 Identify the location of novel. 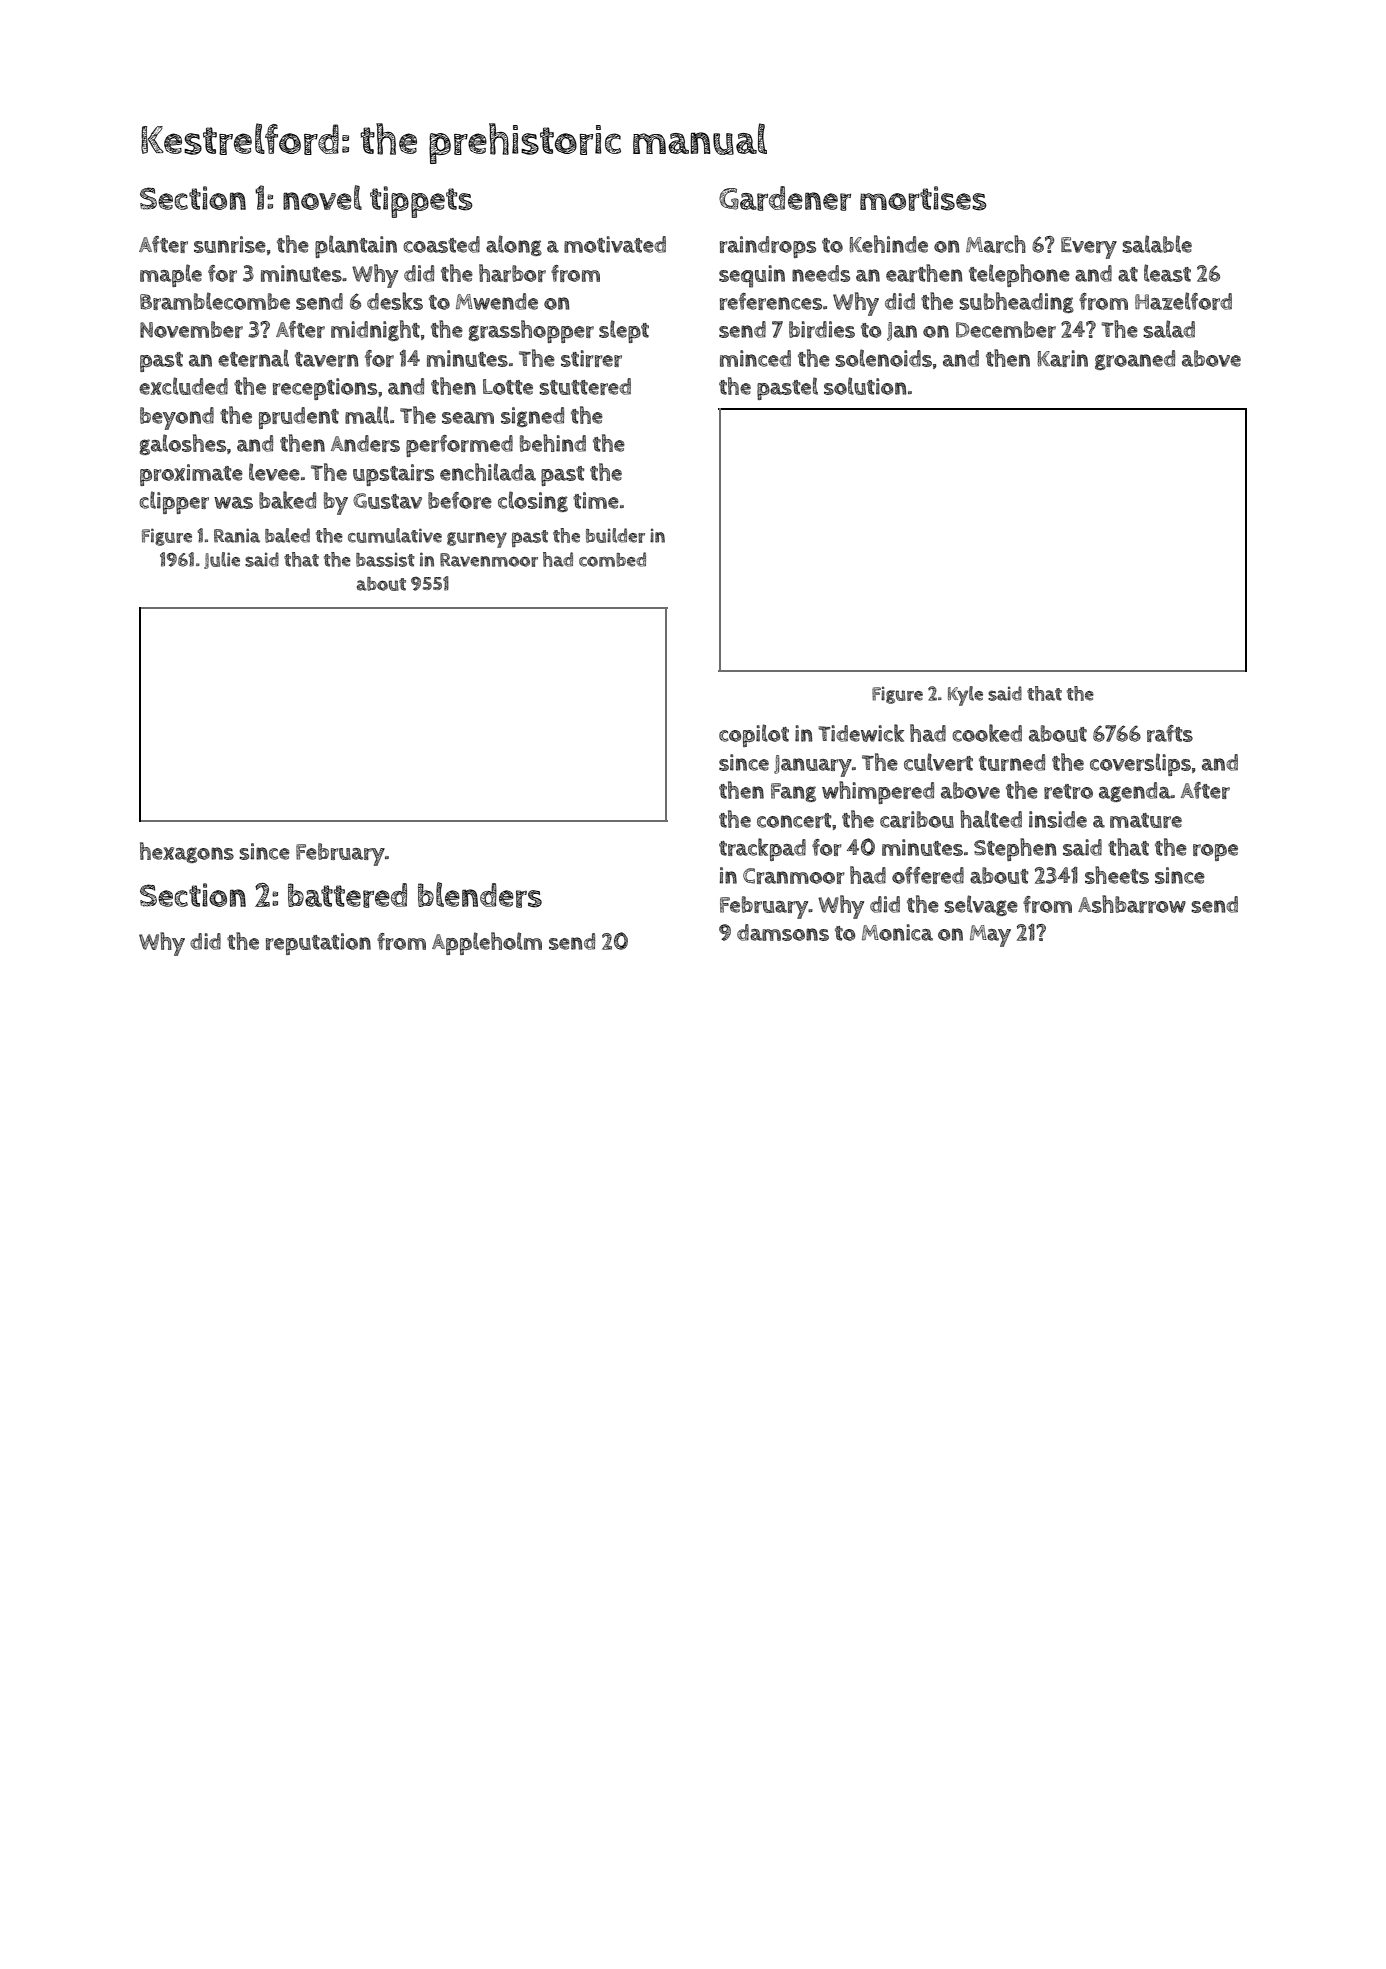
(322, 197).
